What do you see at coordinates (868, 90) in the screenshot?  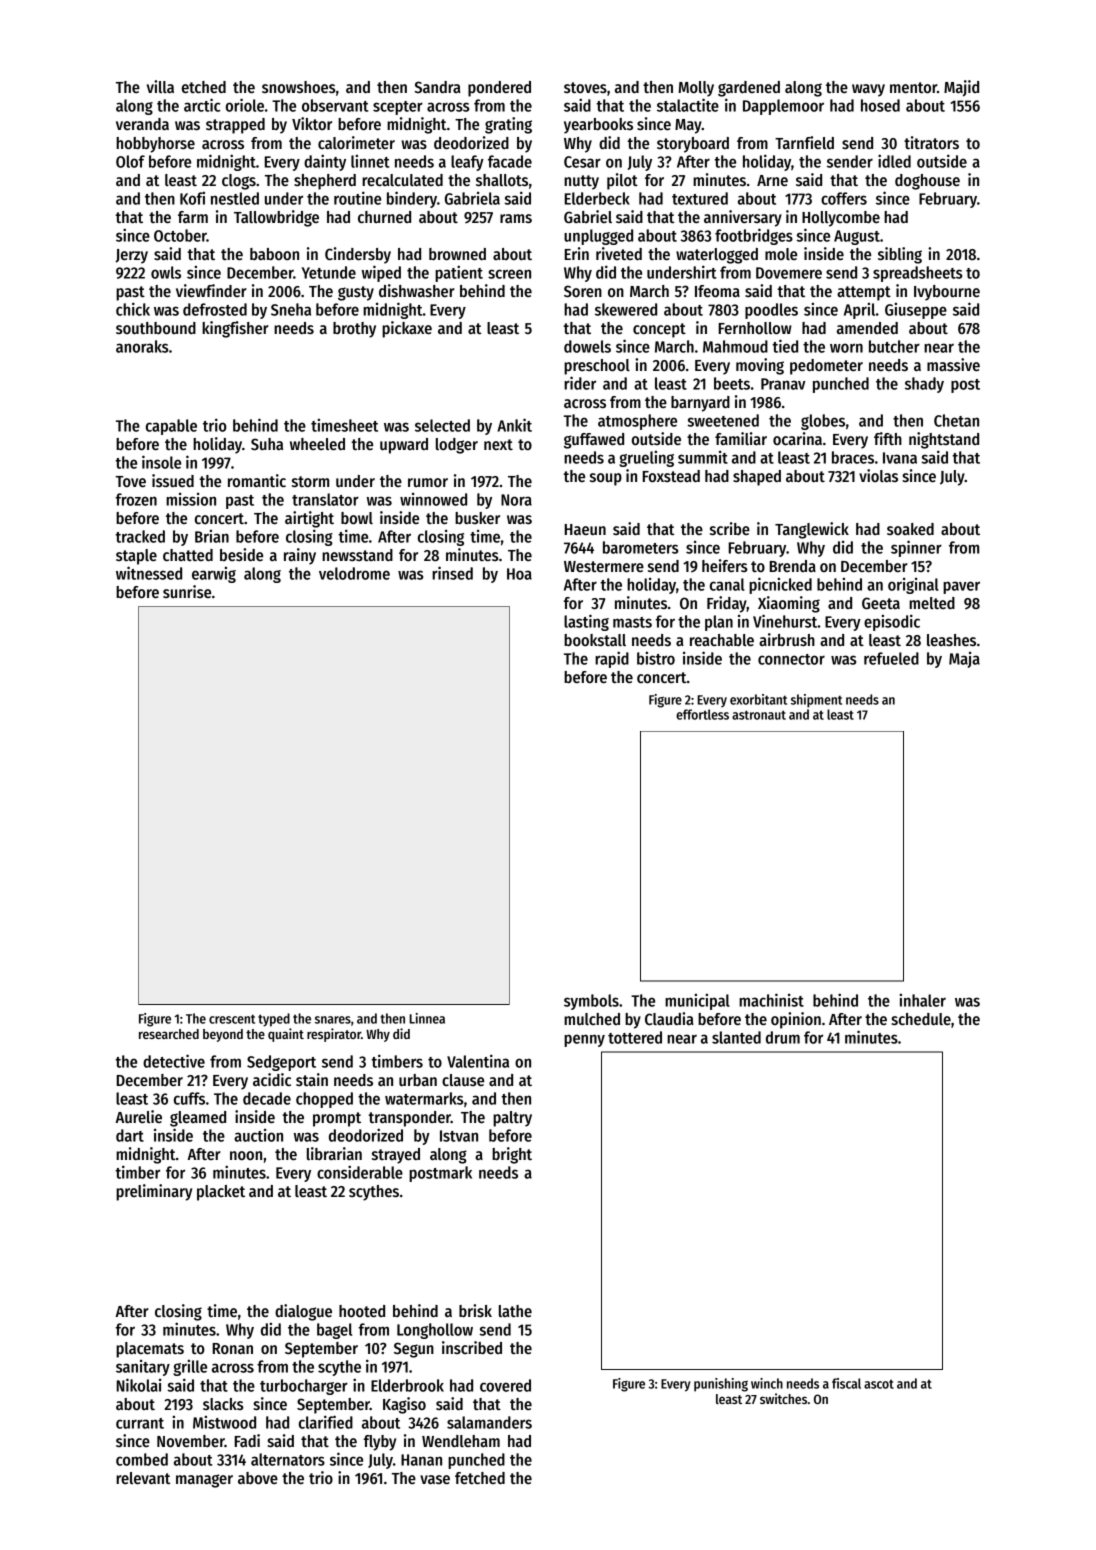 I see `wavy` at bounding box center [868, 90].
